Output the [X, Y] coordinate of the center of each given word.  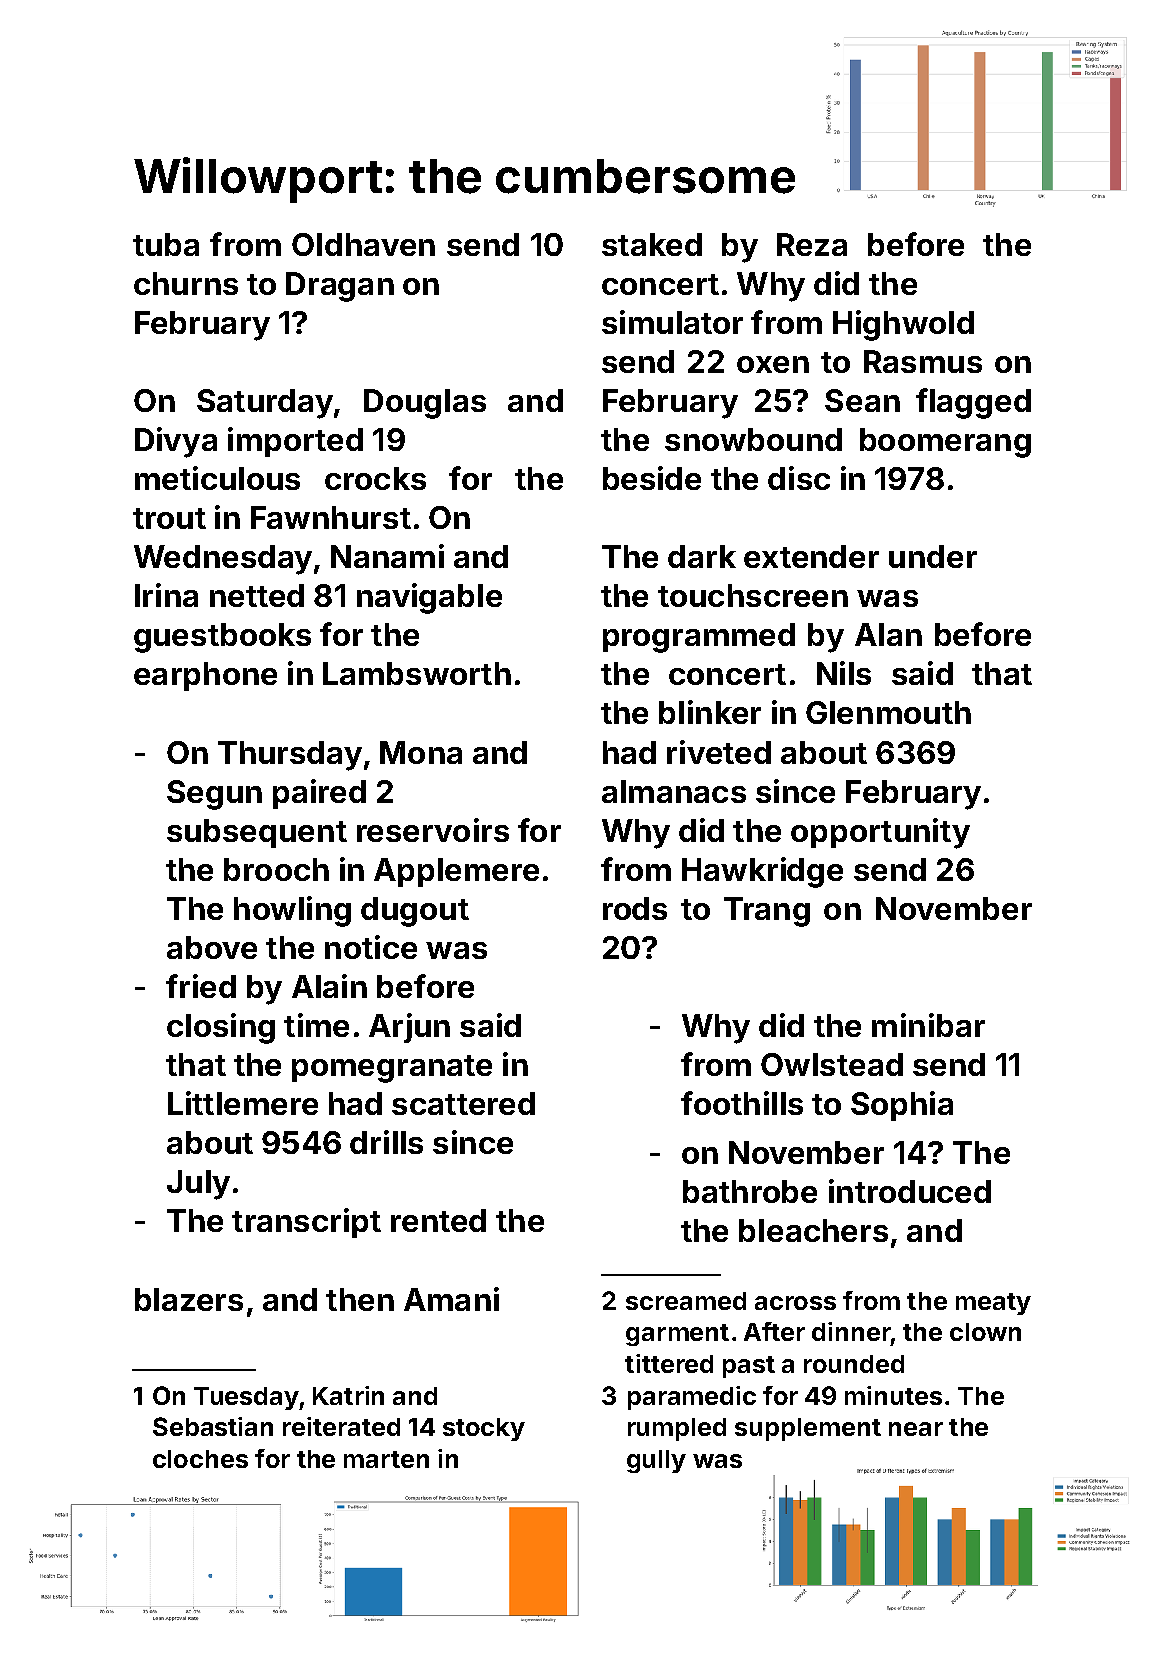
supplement [808, 1429]
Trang [767, 912]
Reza [812, 244]
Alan [888, 634]
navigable [429, 598]
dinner [851, 1331]
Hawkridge [762, 872]
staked [652, 244]
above [212, 947]
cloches [200, 1459]
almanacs [674, 791]
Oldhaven [363, 244]
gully [656, 1461]
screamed [686, 1301]
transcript [306, 1223]
